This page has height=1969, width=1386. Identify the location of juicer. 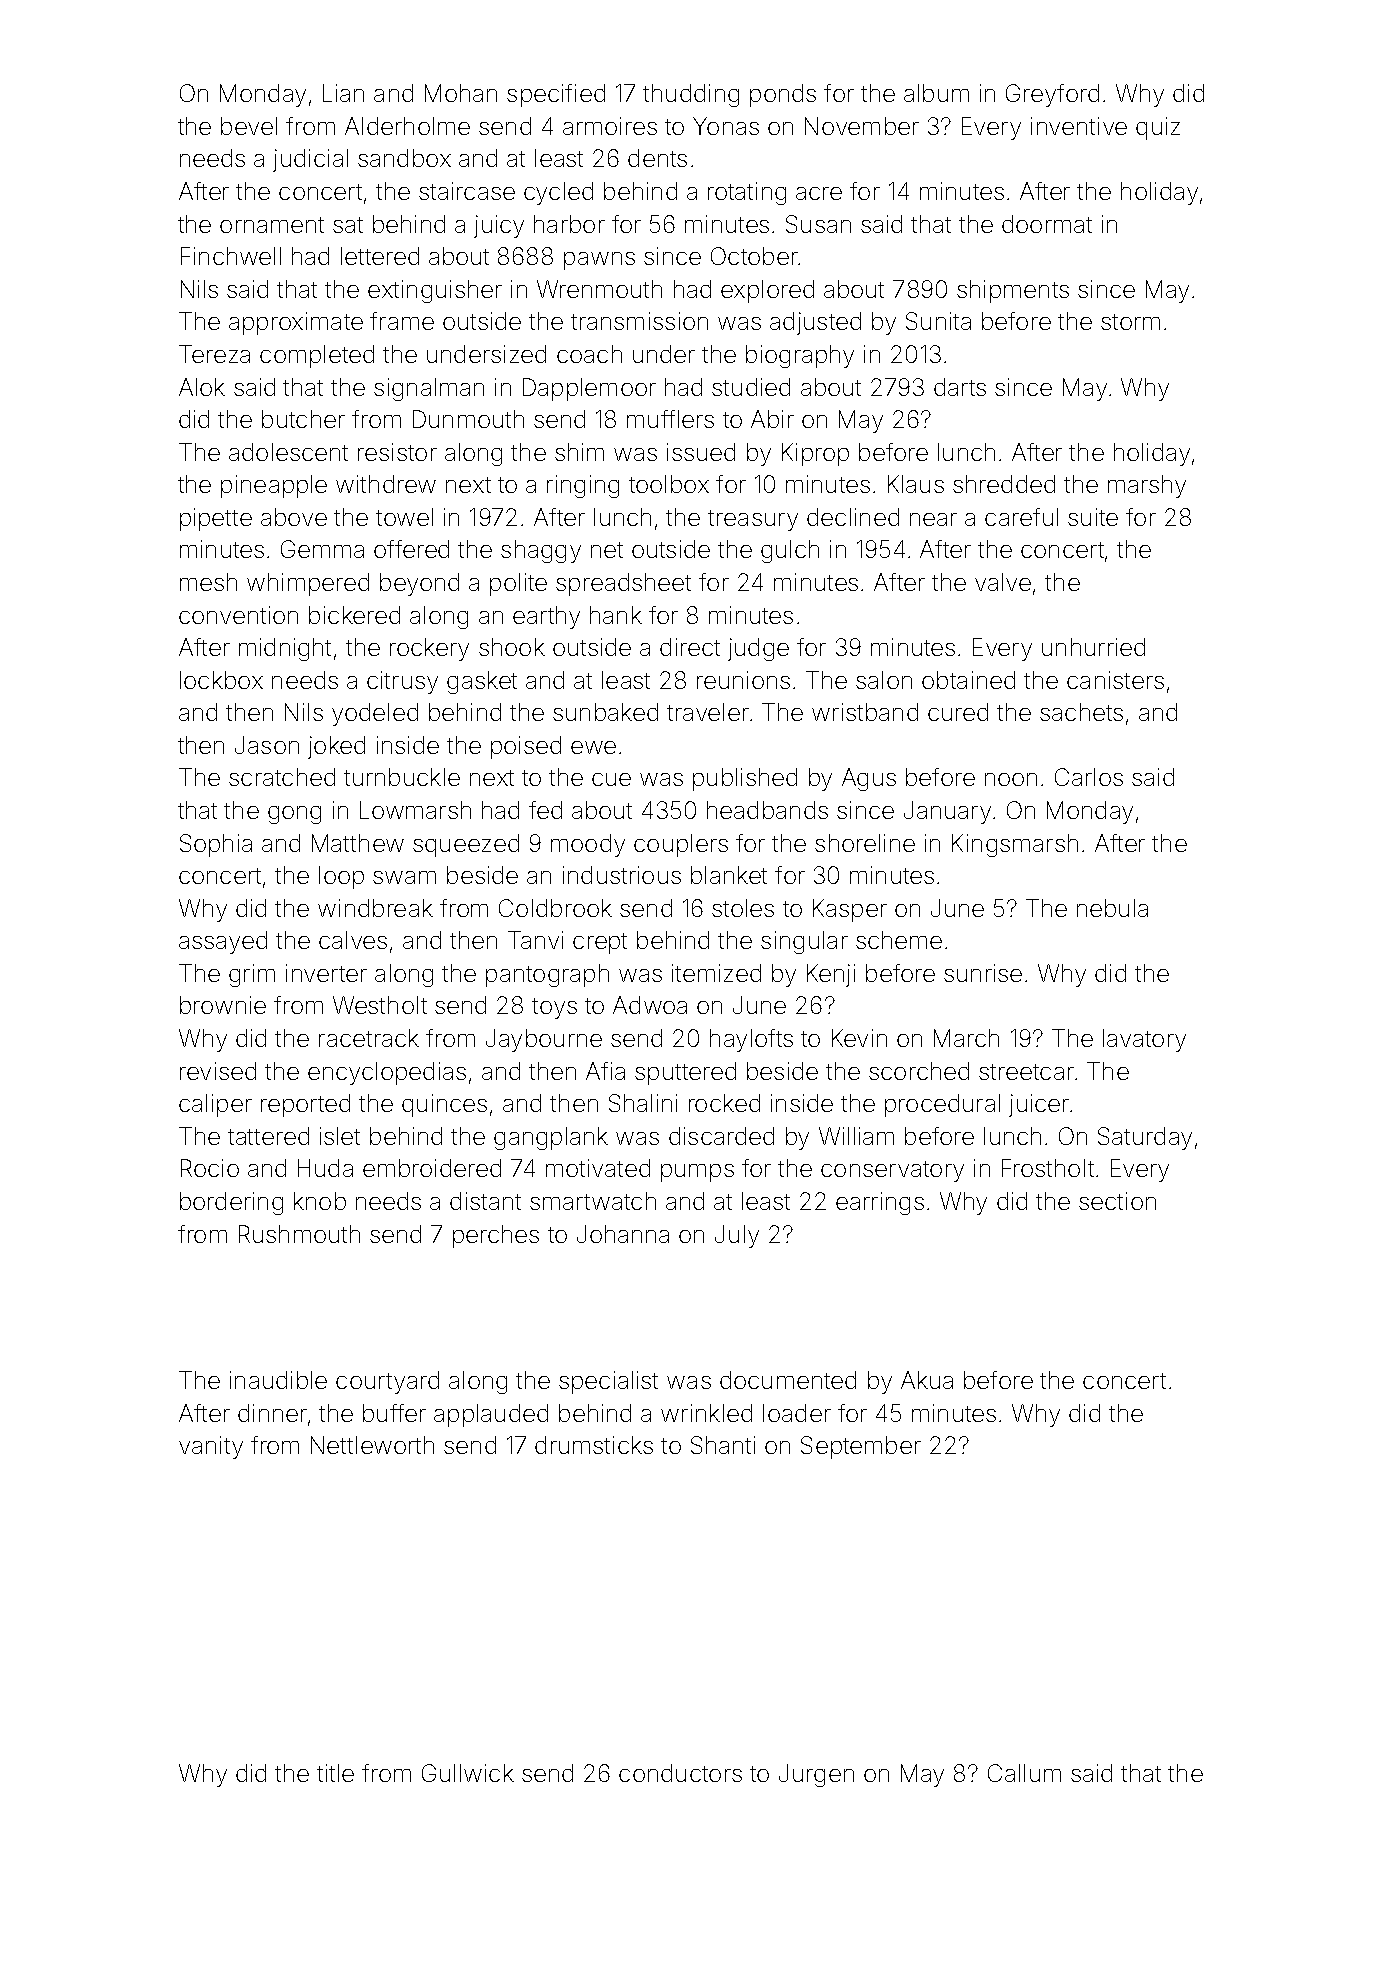
(1039, 1105).
